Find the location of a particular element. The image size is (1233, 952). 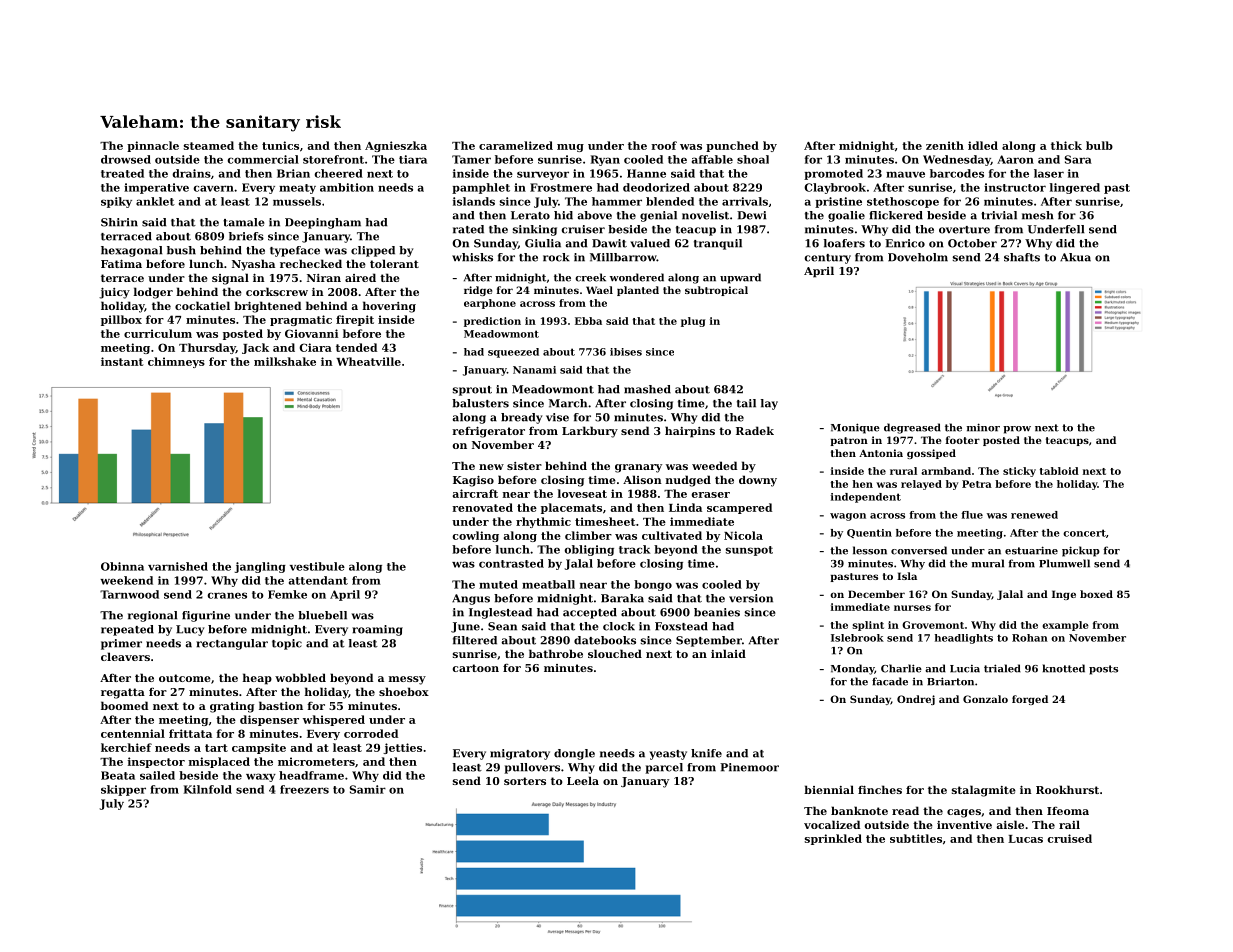

nudged is located at coordinates (688, 481).
